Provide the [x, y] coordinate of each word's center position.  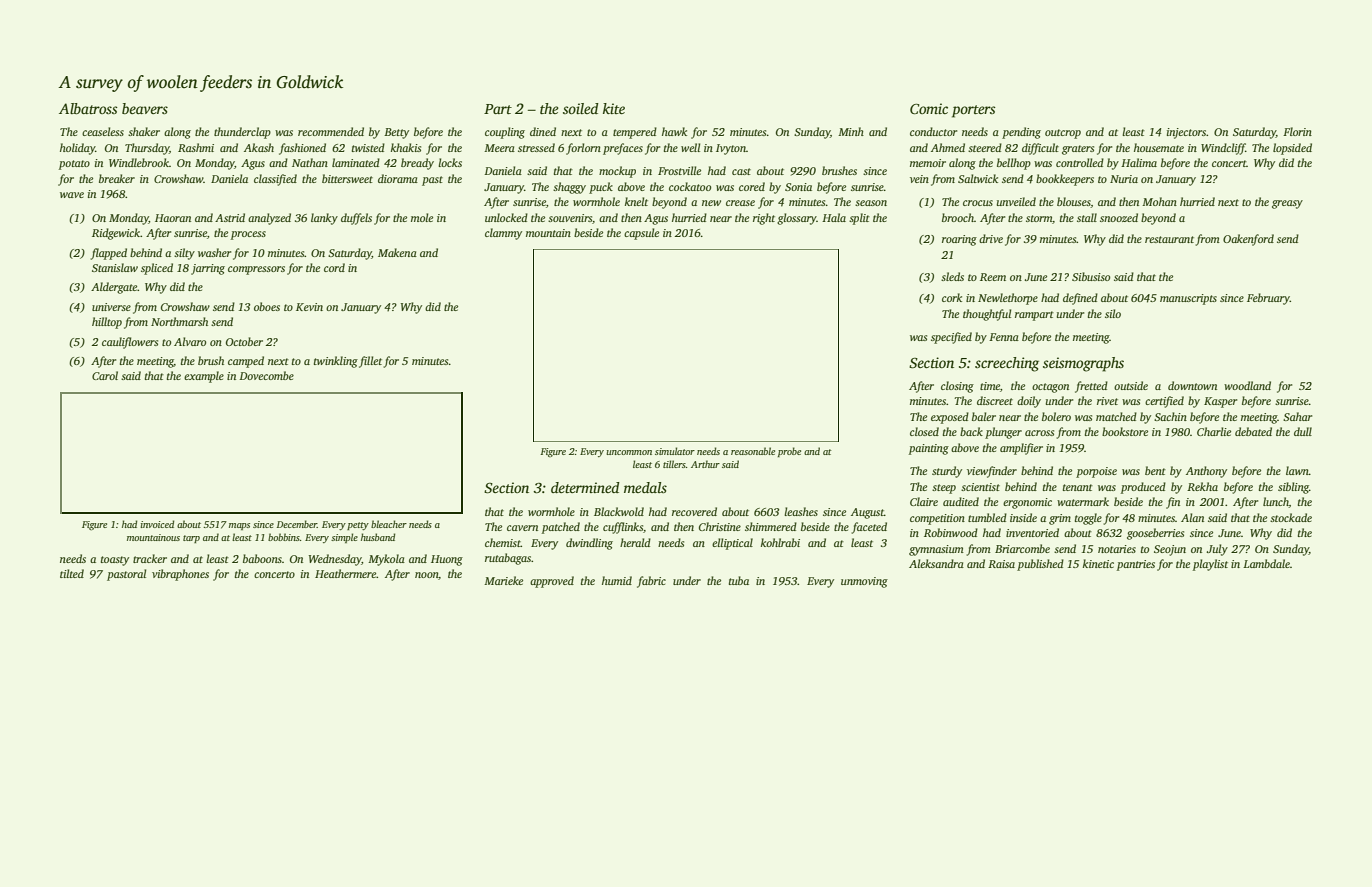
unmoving [864, 582]
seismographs [1083, 364]
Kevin [309, 307]
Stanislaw [115, 267]
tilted [72, 573]
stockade [1291, 517]
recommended [331, 131]
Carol [105, 375]
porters [973, 111]
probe [789, 452]
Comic [929, 108]
